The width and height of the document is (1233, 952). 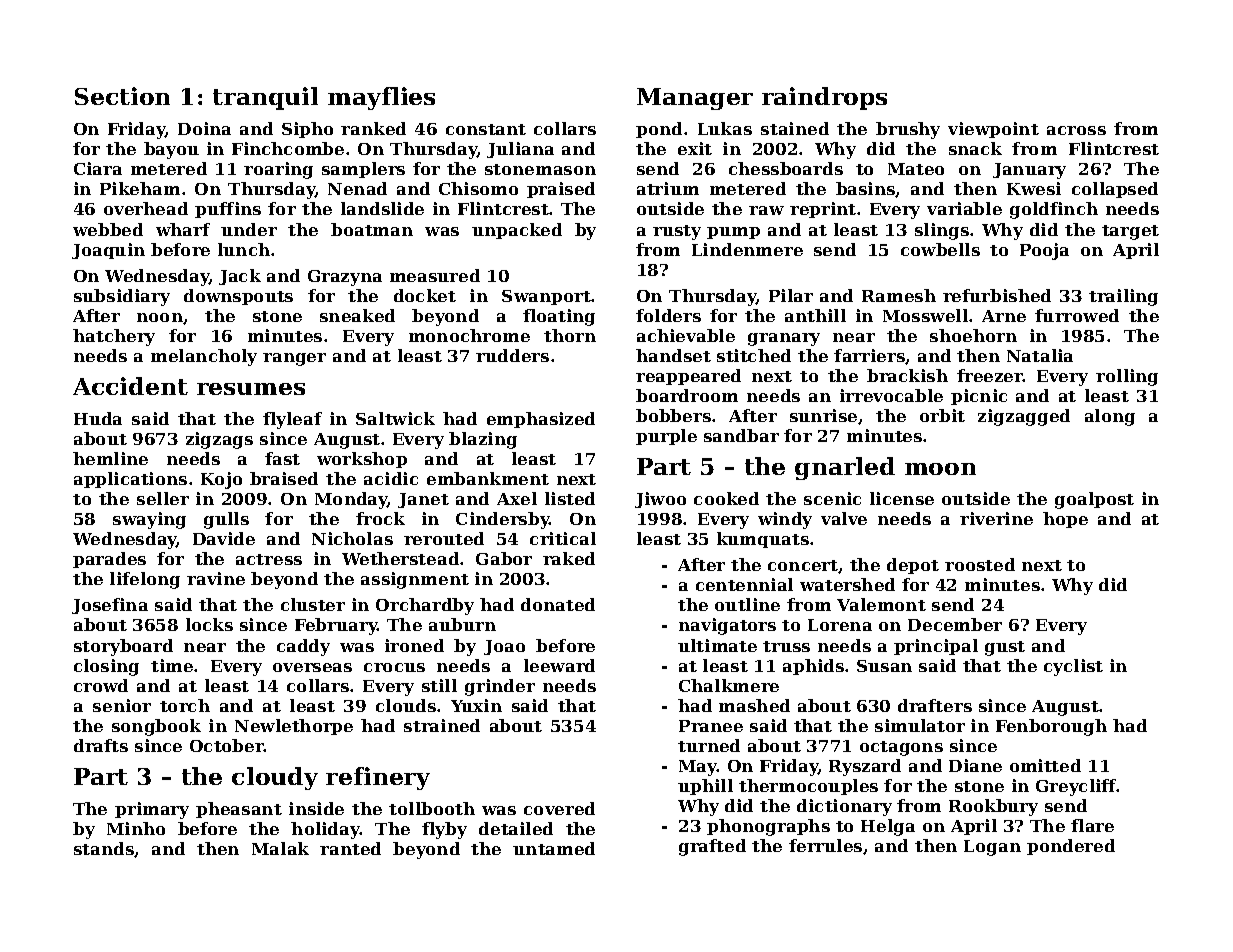 I want to click on flyleaf, so click(x=292, y=420).
